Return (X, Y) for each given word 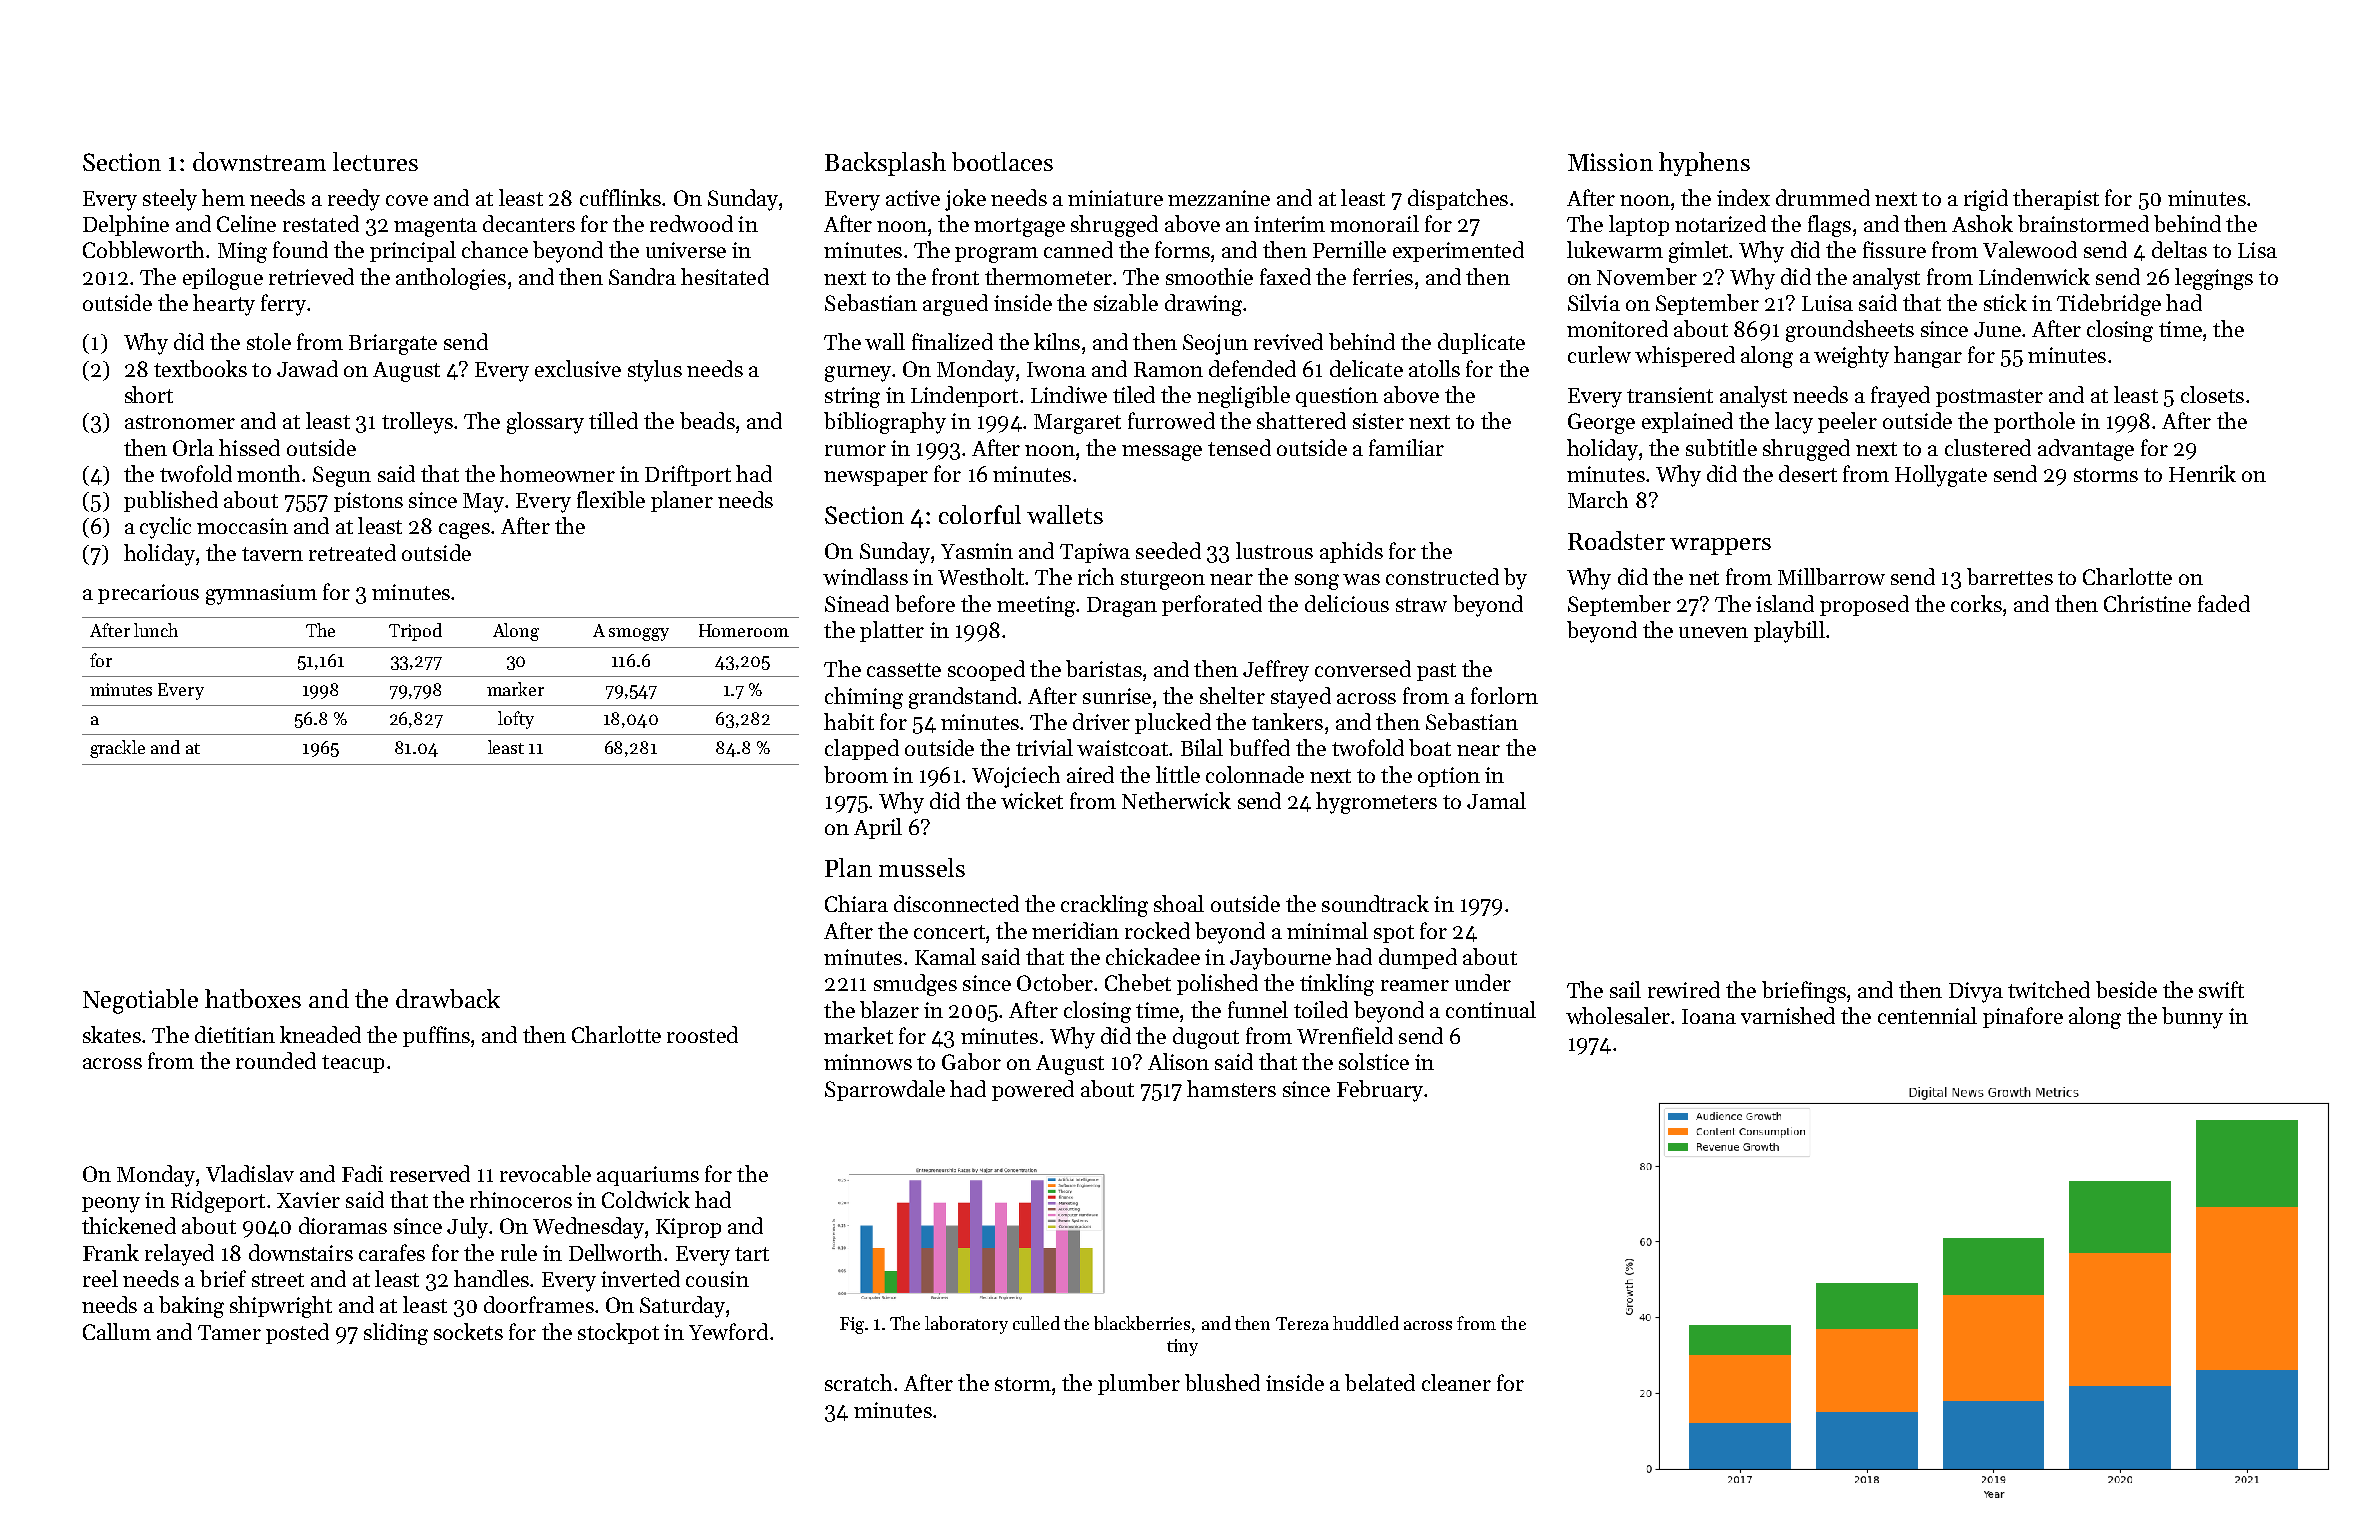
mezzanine (1219, 198)
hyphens (1704, 164)
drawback (448, 998)
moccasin (242, 526)
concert (949, 932)
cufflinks (620, 197)
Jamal (1496, 800)
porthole (2034, 422)
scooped (986, 670)
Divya (1976, 992)
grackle (117, 749)
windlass (865, 576)
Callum (117, 1331)
